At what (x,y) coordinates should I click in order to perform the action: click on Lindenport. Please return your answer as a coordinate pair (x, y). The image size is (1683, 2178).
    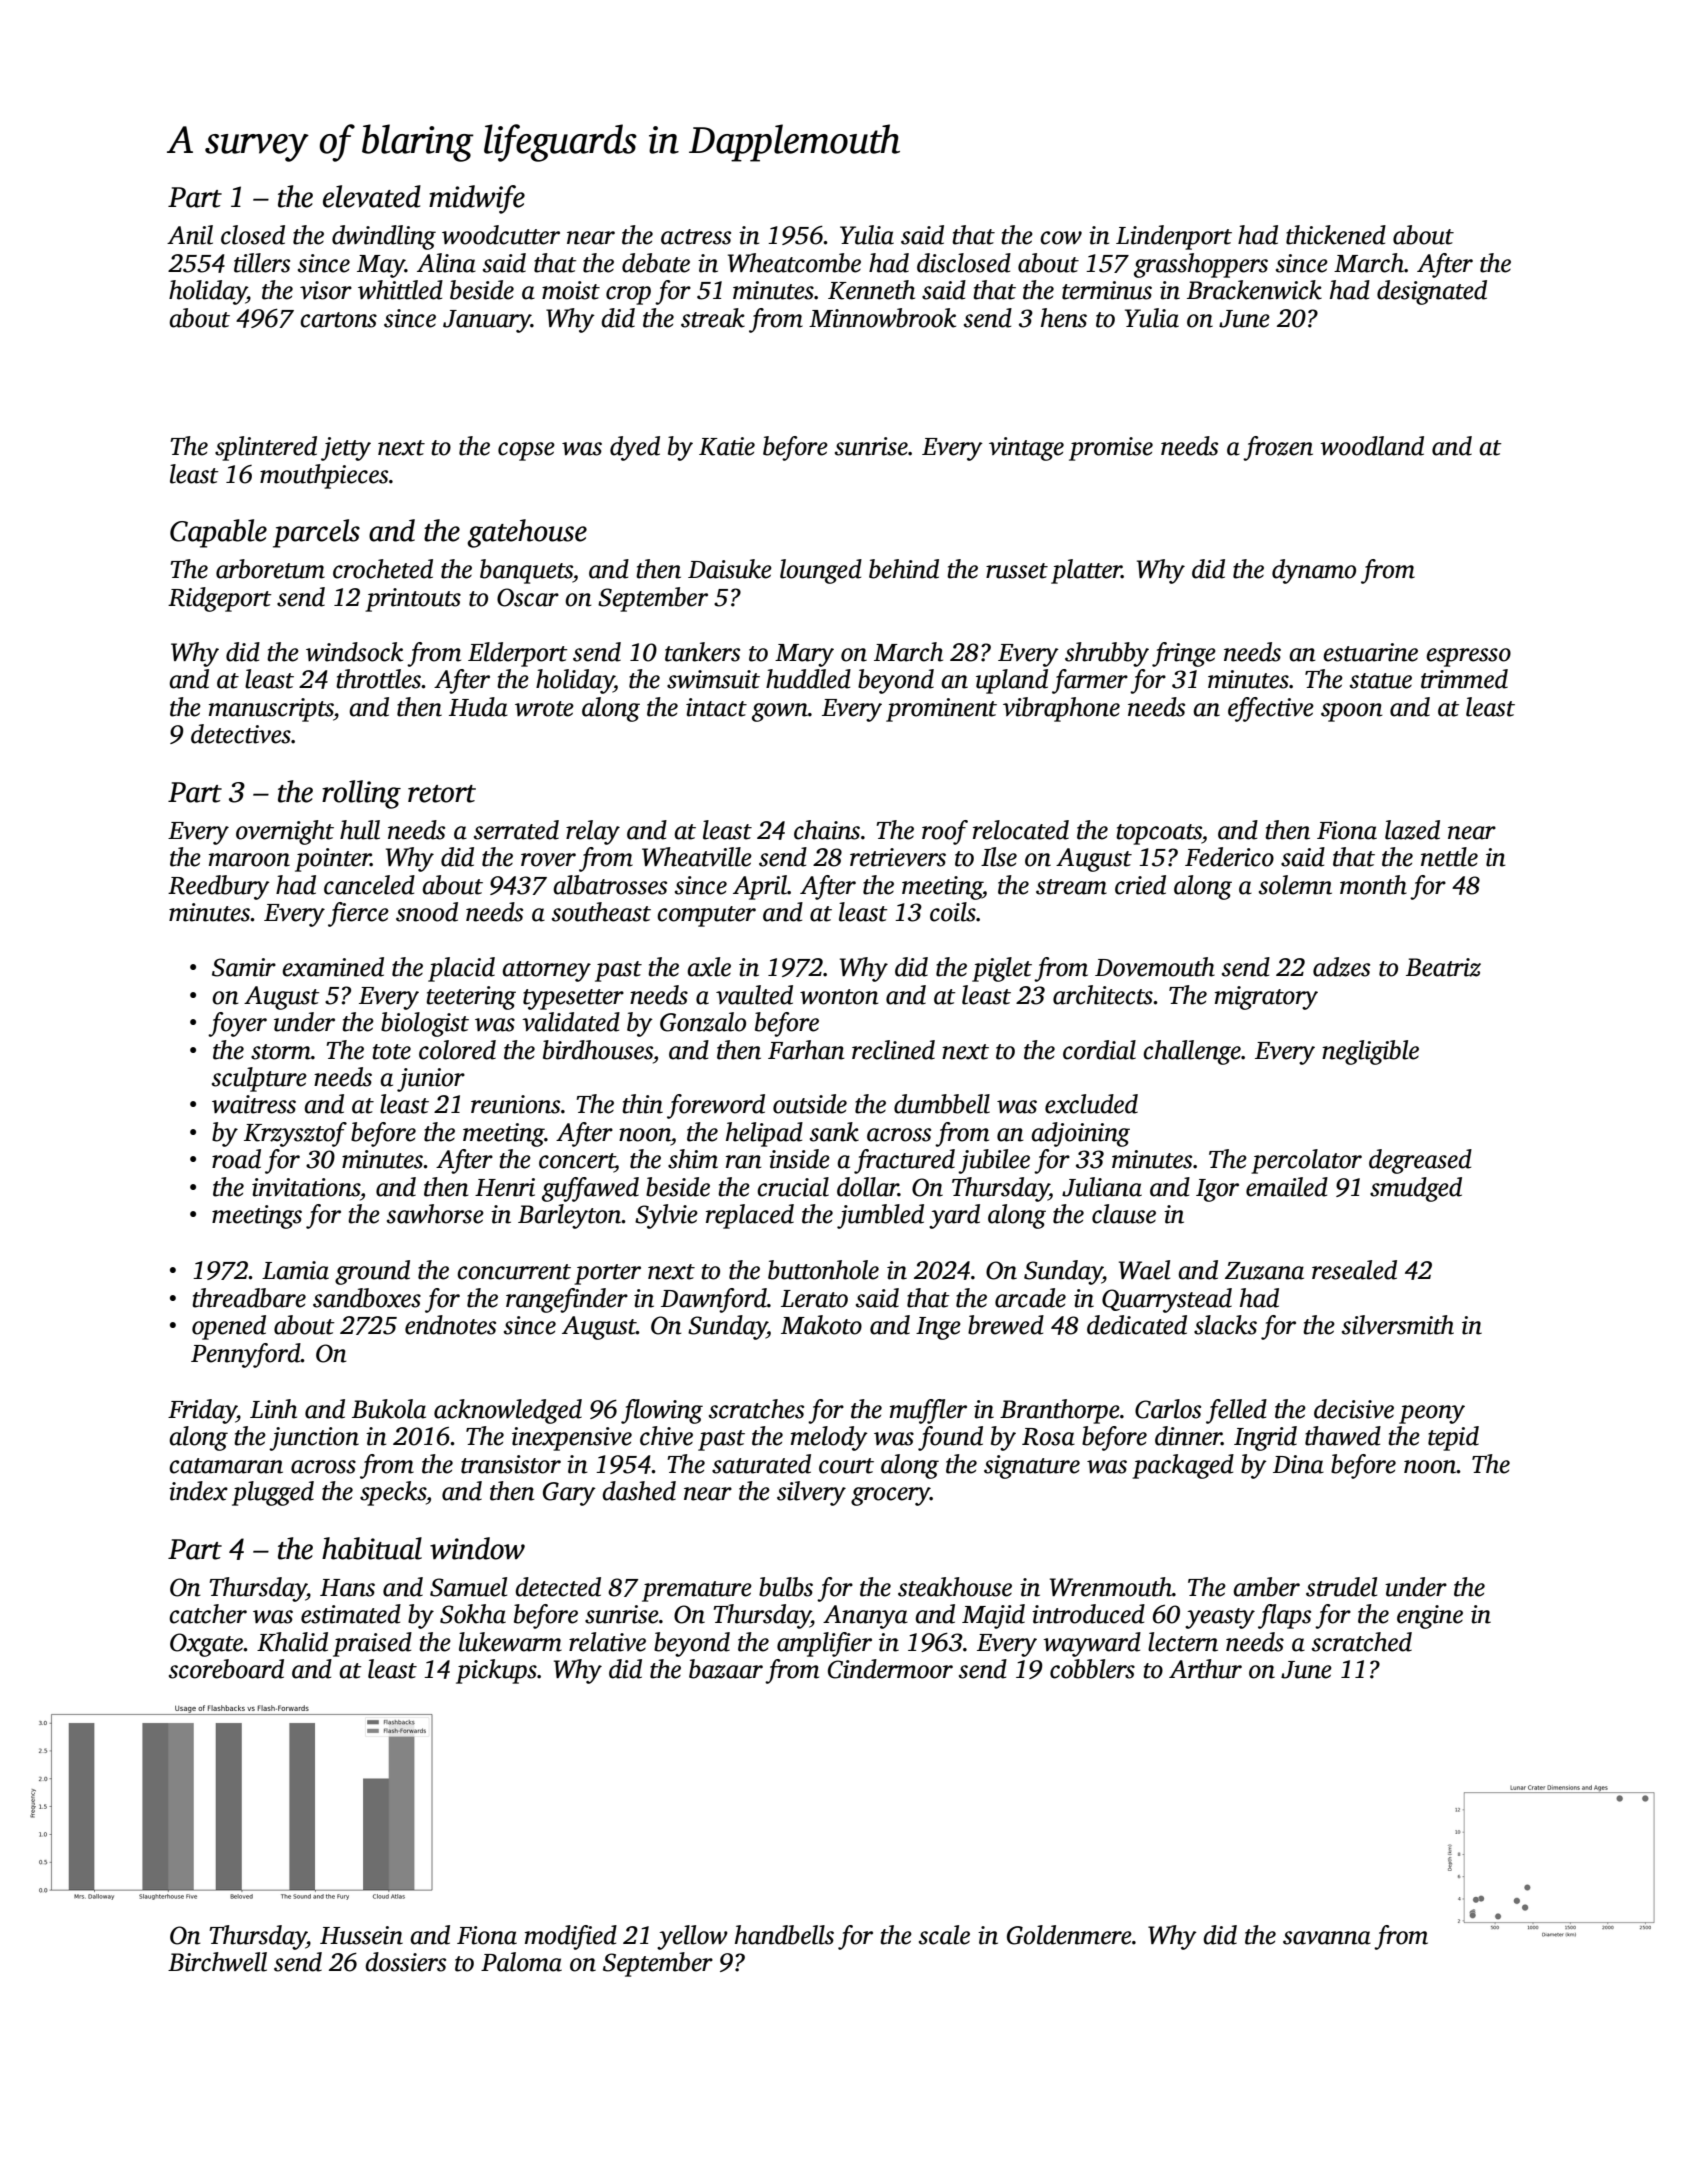
    Looking at the image, I should click on (1174, 237).
